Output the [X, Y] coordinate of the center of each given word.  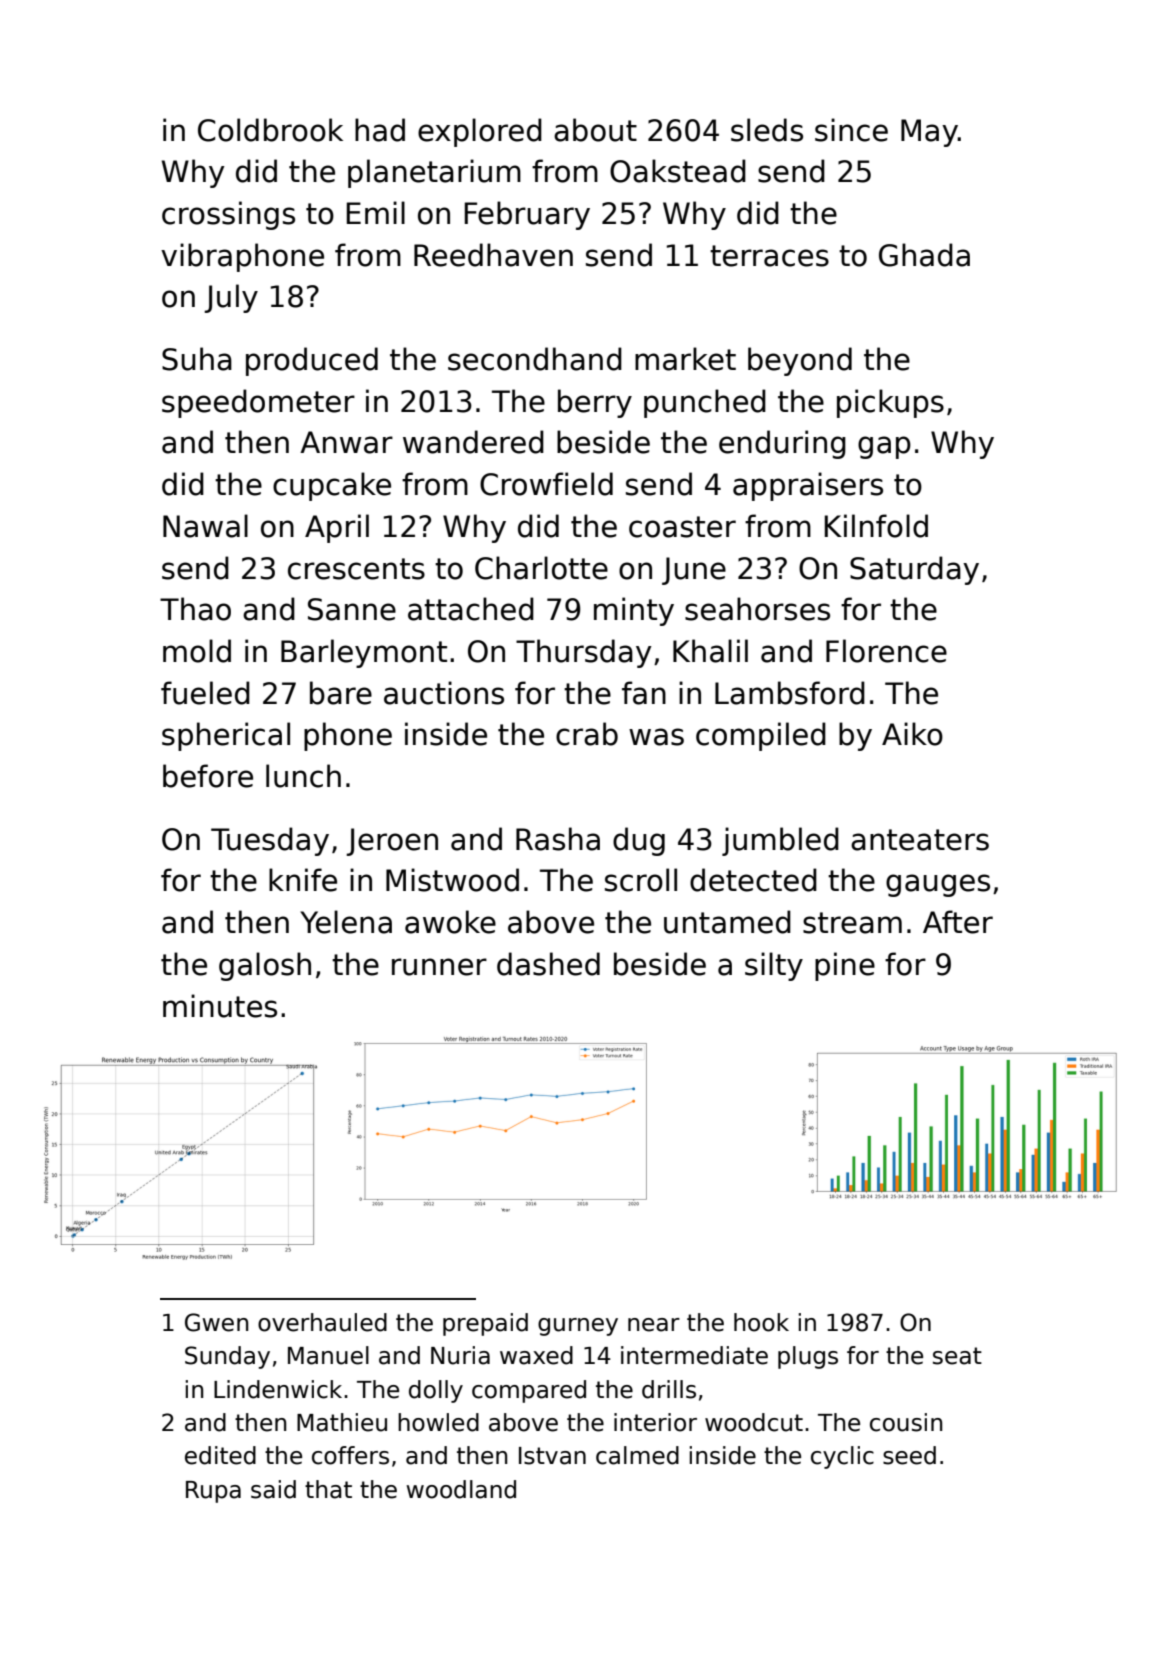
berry [595, 403]
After [958, 922]
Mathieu [342, 1422]
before [208, 776]
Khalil [710, 651]
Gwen [216, 1322]
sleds [767, 130]
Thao [195, 609]
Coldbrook [270, 130]
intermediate [694, 1355]
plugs [808, 1357]
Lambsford [790, 693]
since [851, 130]
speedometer [258, 403]
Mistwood [452, 880]
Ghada [924, 255]
